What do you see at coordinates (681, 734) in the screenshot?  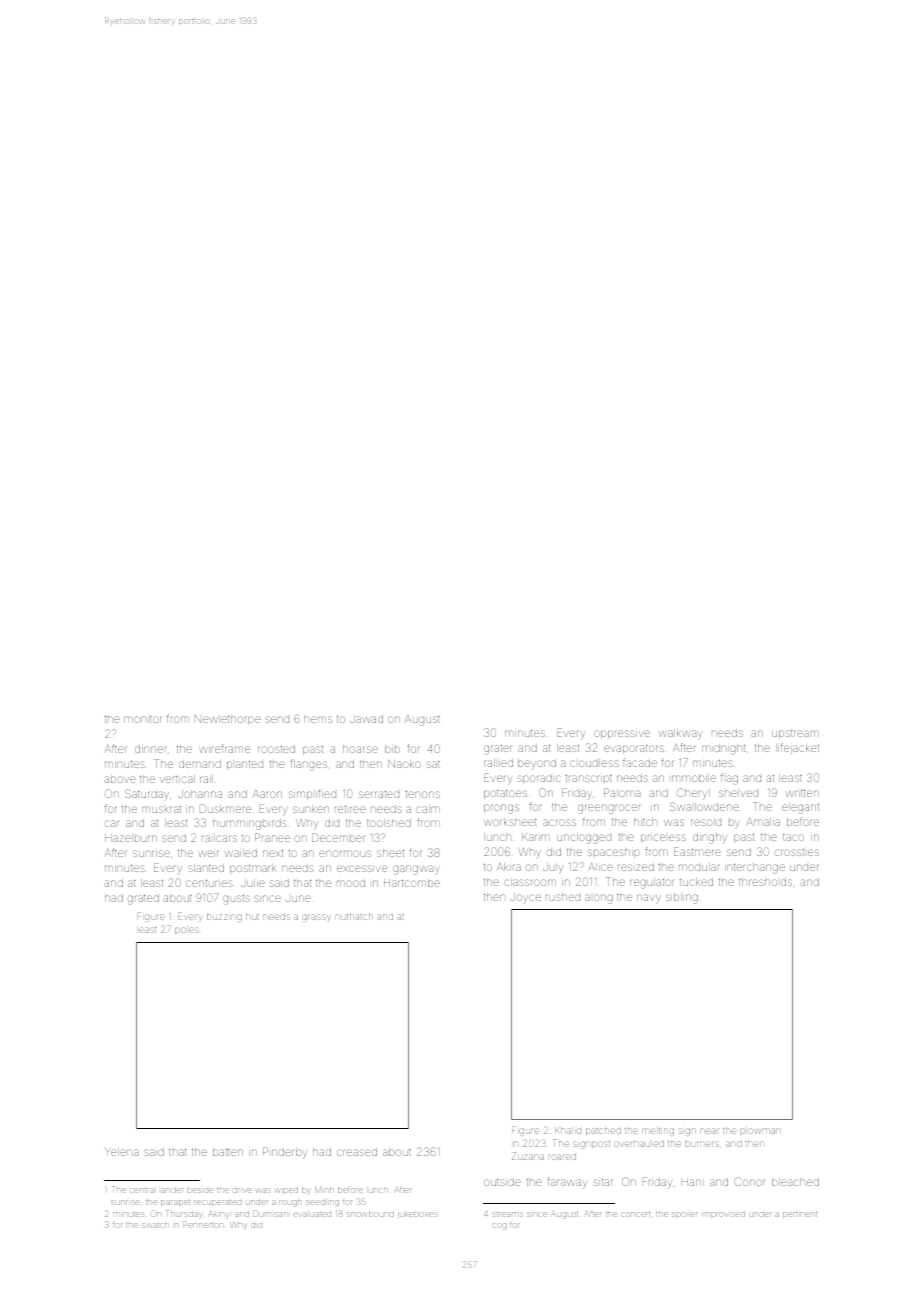 I see `walkway` at bounding box center [681, 734].
